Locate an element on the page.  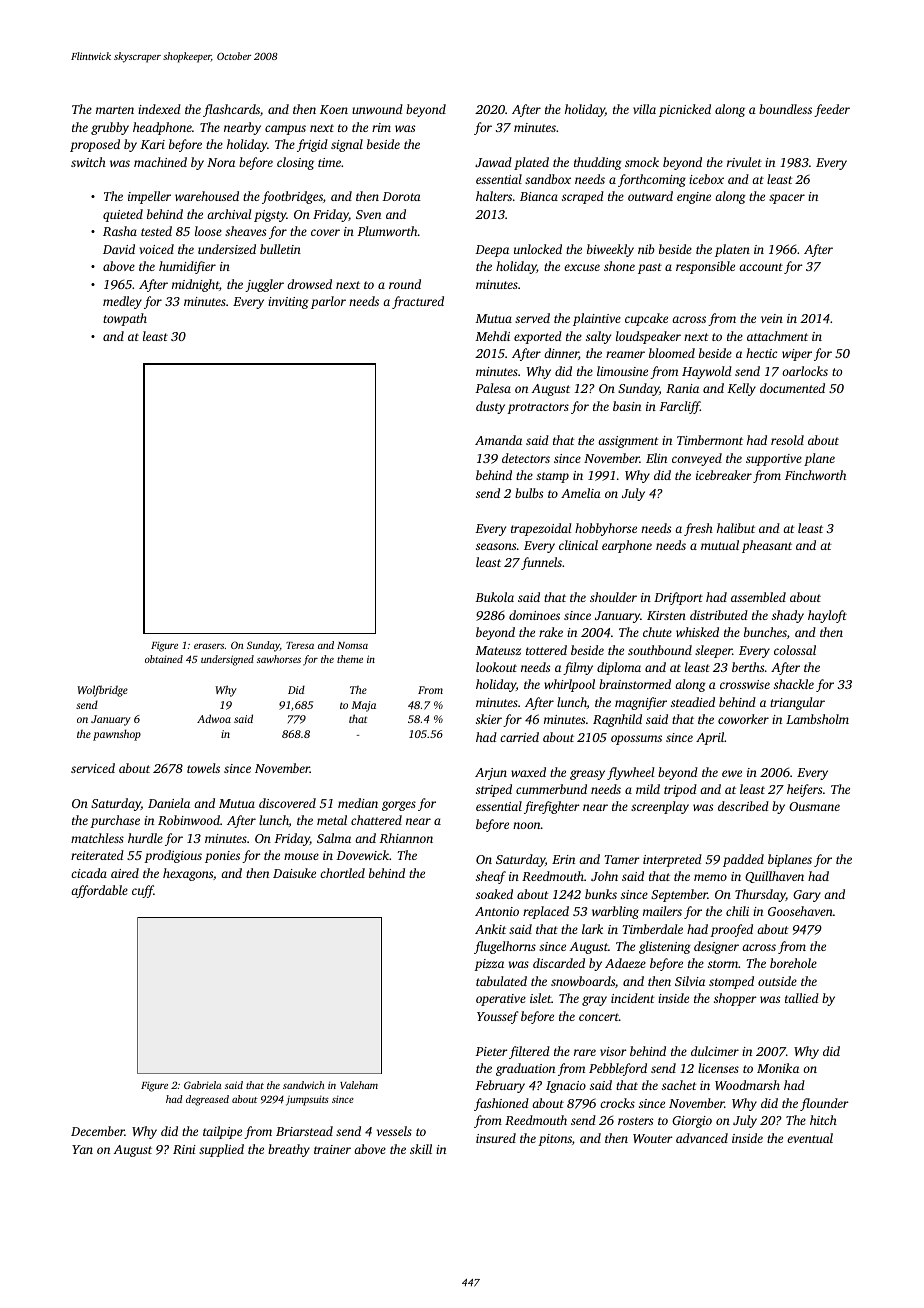
headphone is located at coordinates (162, 128).
